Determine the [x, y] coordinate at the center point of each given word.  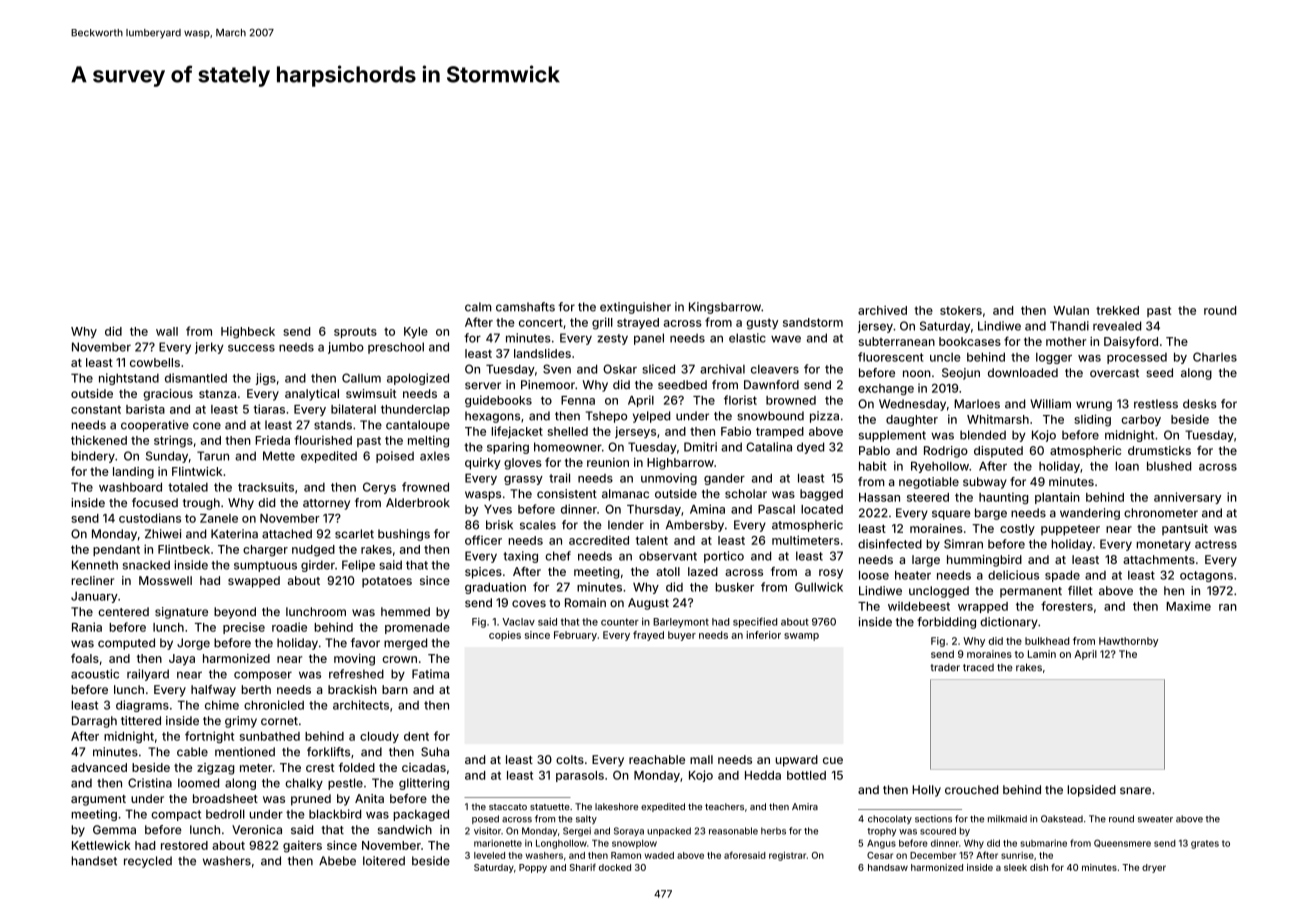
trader [945, 667]
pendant [116, 550]
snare [1135, 790]
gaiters [302, 846]
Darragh [94, 722]
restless [1156, 404]
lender [626, 525]
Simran [963, 544]
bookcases [970, 341]
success [251, 348]
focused [155, 502]
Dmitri [700, 447]
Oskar [620, 369]
